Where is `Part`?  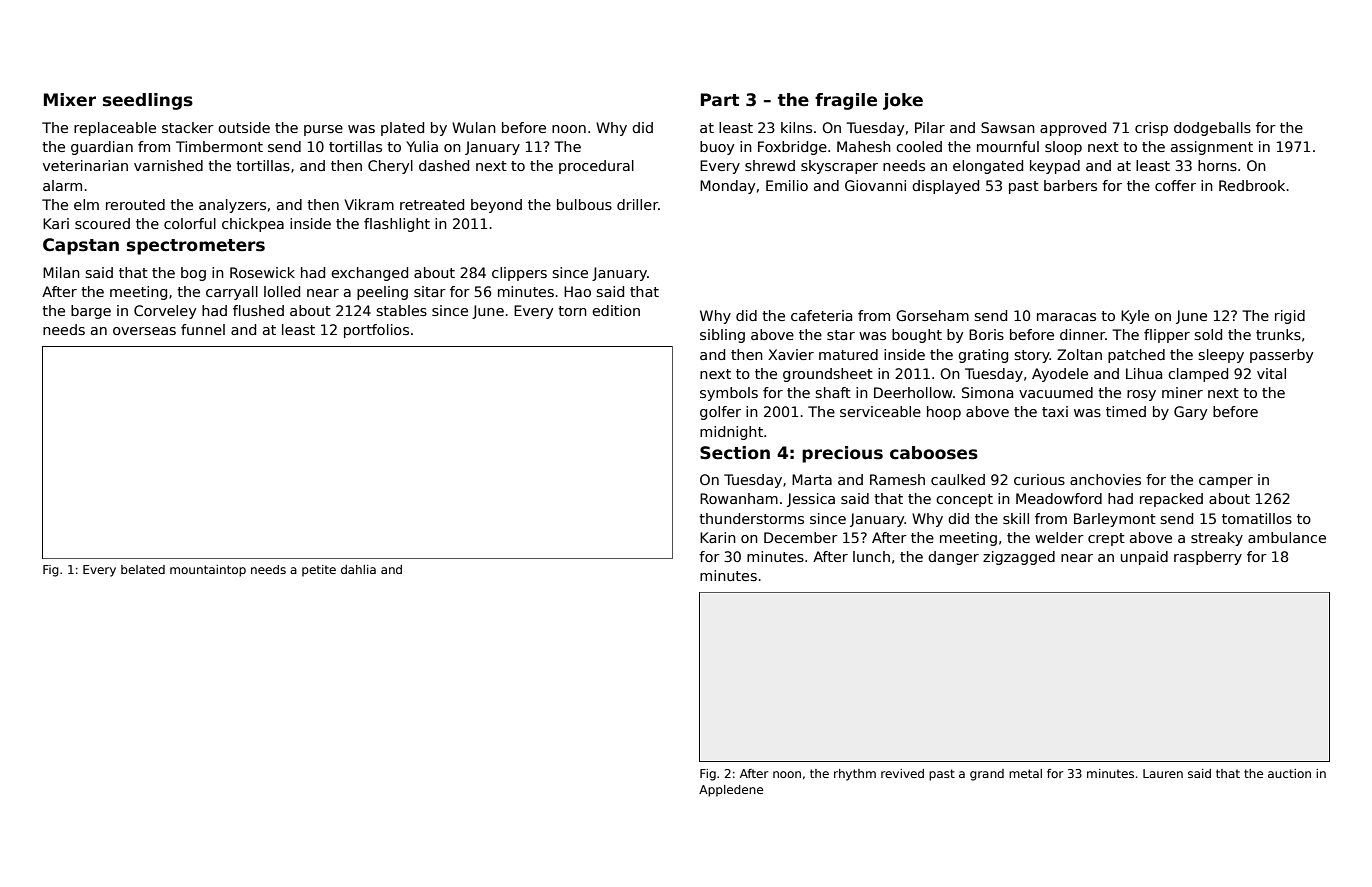
Part is located at coordinates (720, 100).
